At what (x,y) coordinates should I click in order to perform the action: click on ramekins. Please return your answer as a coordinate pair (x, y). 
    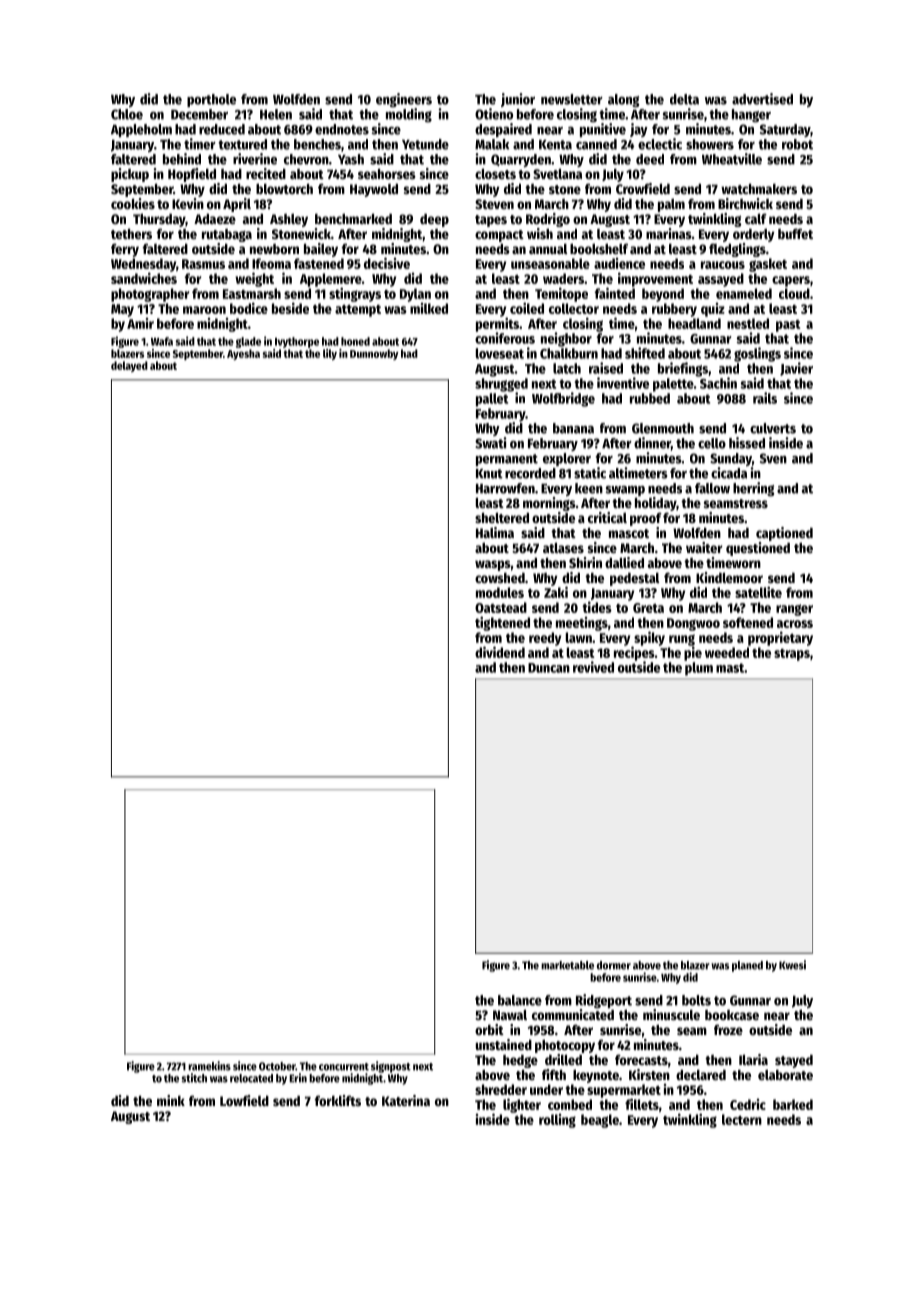
    Looking at the image, I should click on (209, 1066).
